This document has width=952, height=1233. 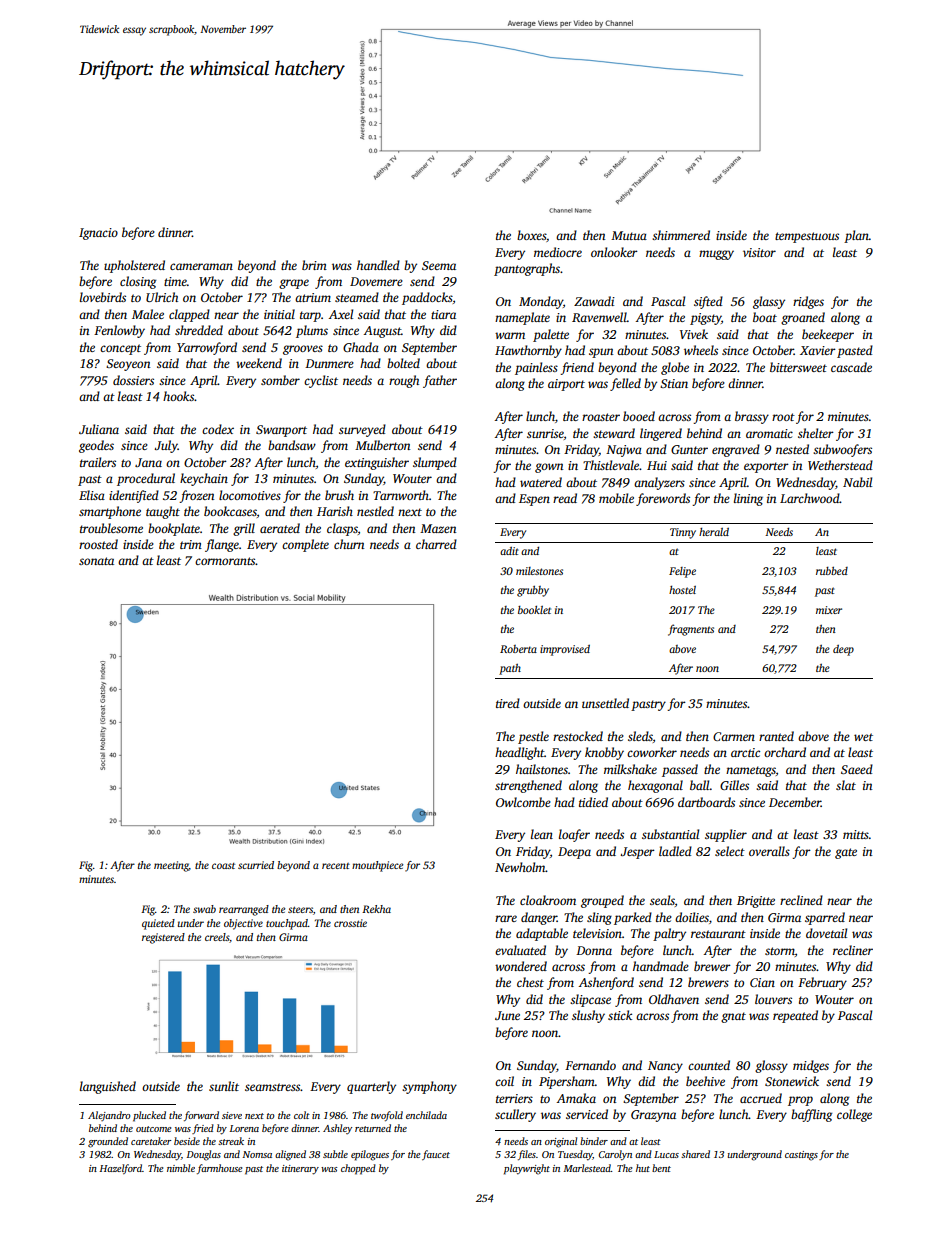 I want to click on creels, so click(x=217, y=937).
